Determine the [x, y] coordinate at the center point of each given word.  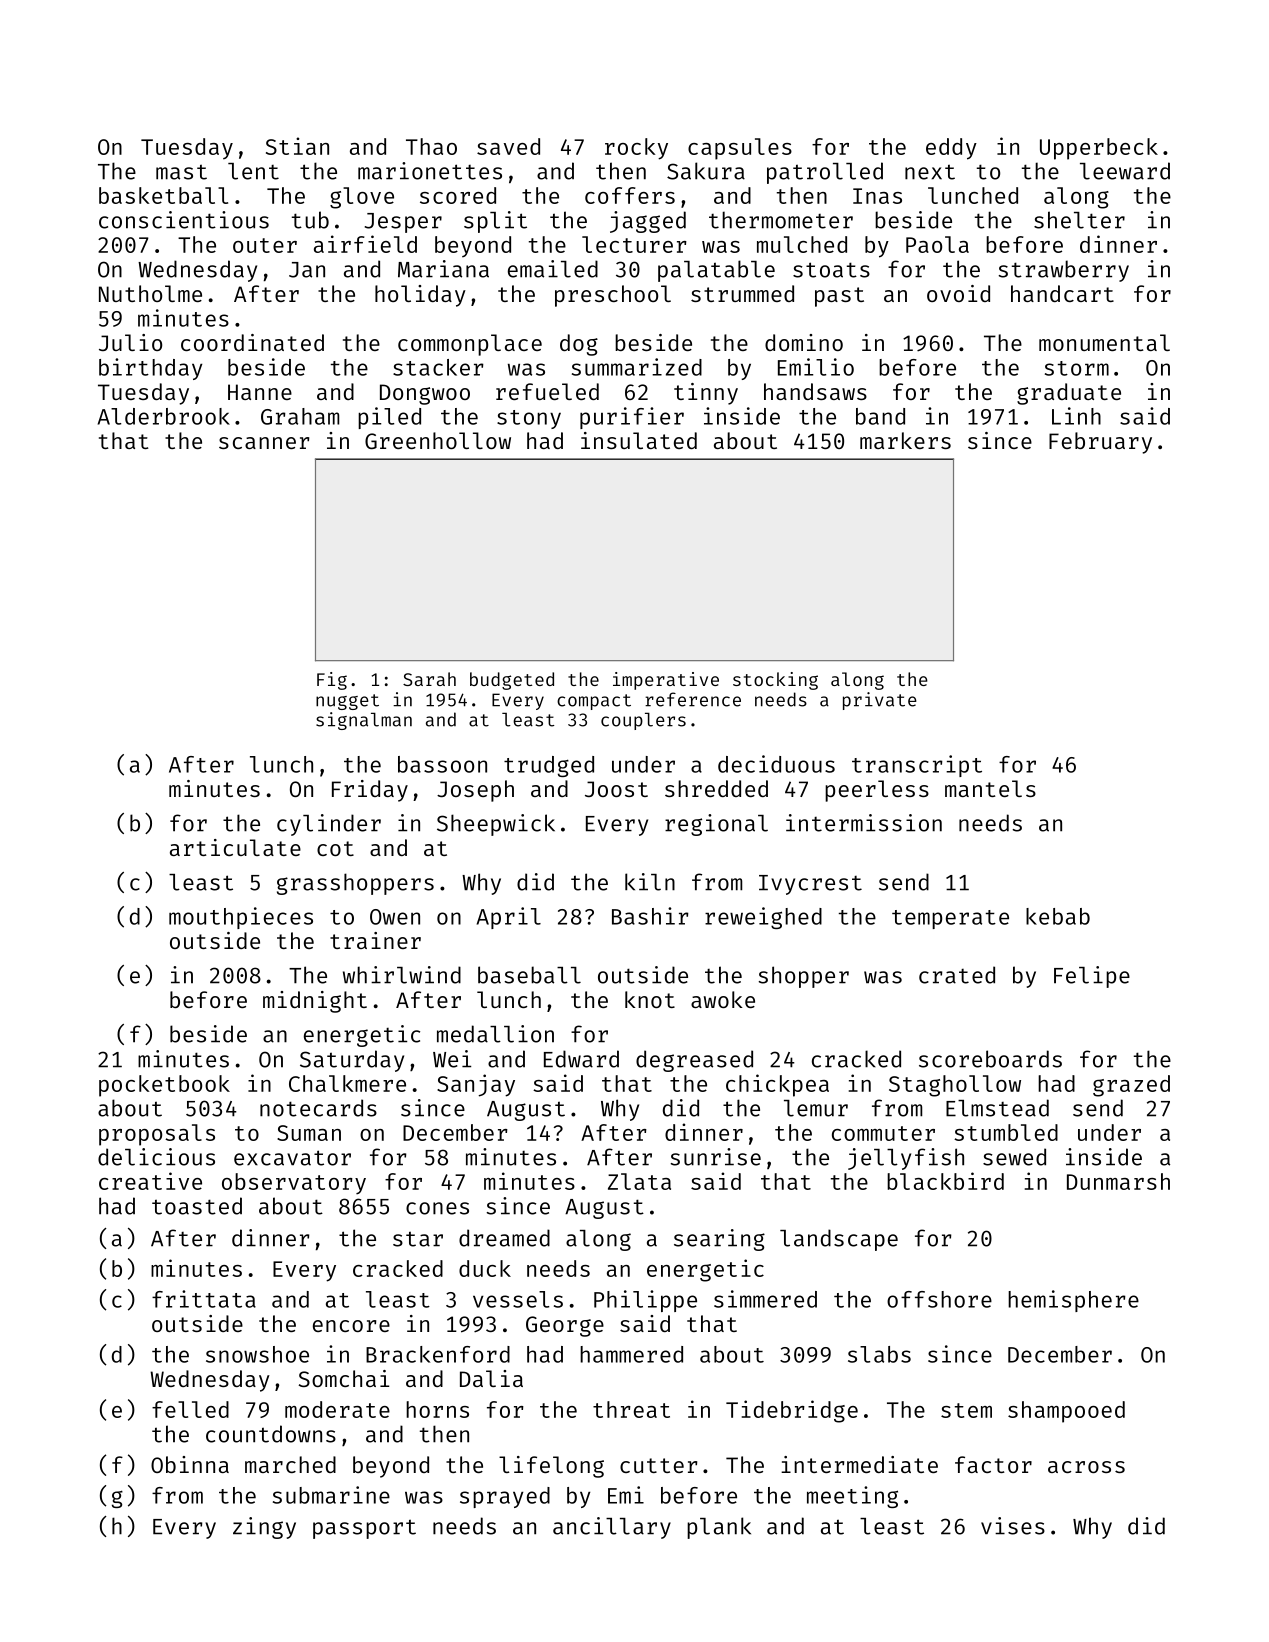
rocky [636, 149]
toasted [197, 1206]
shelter [1079, 220]
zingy [264, 1528]
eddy [951, 149]
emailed [553, 269]
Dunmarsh [1118, 1181]
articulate [235, 847]
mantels [990, 788]
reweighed [763, 918]
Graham [300, 416]
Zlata [639, 1181]
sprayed [505, 1497]
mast [181, 172]
